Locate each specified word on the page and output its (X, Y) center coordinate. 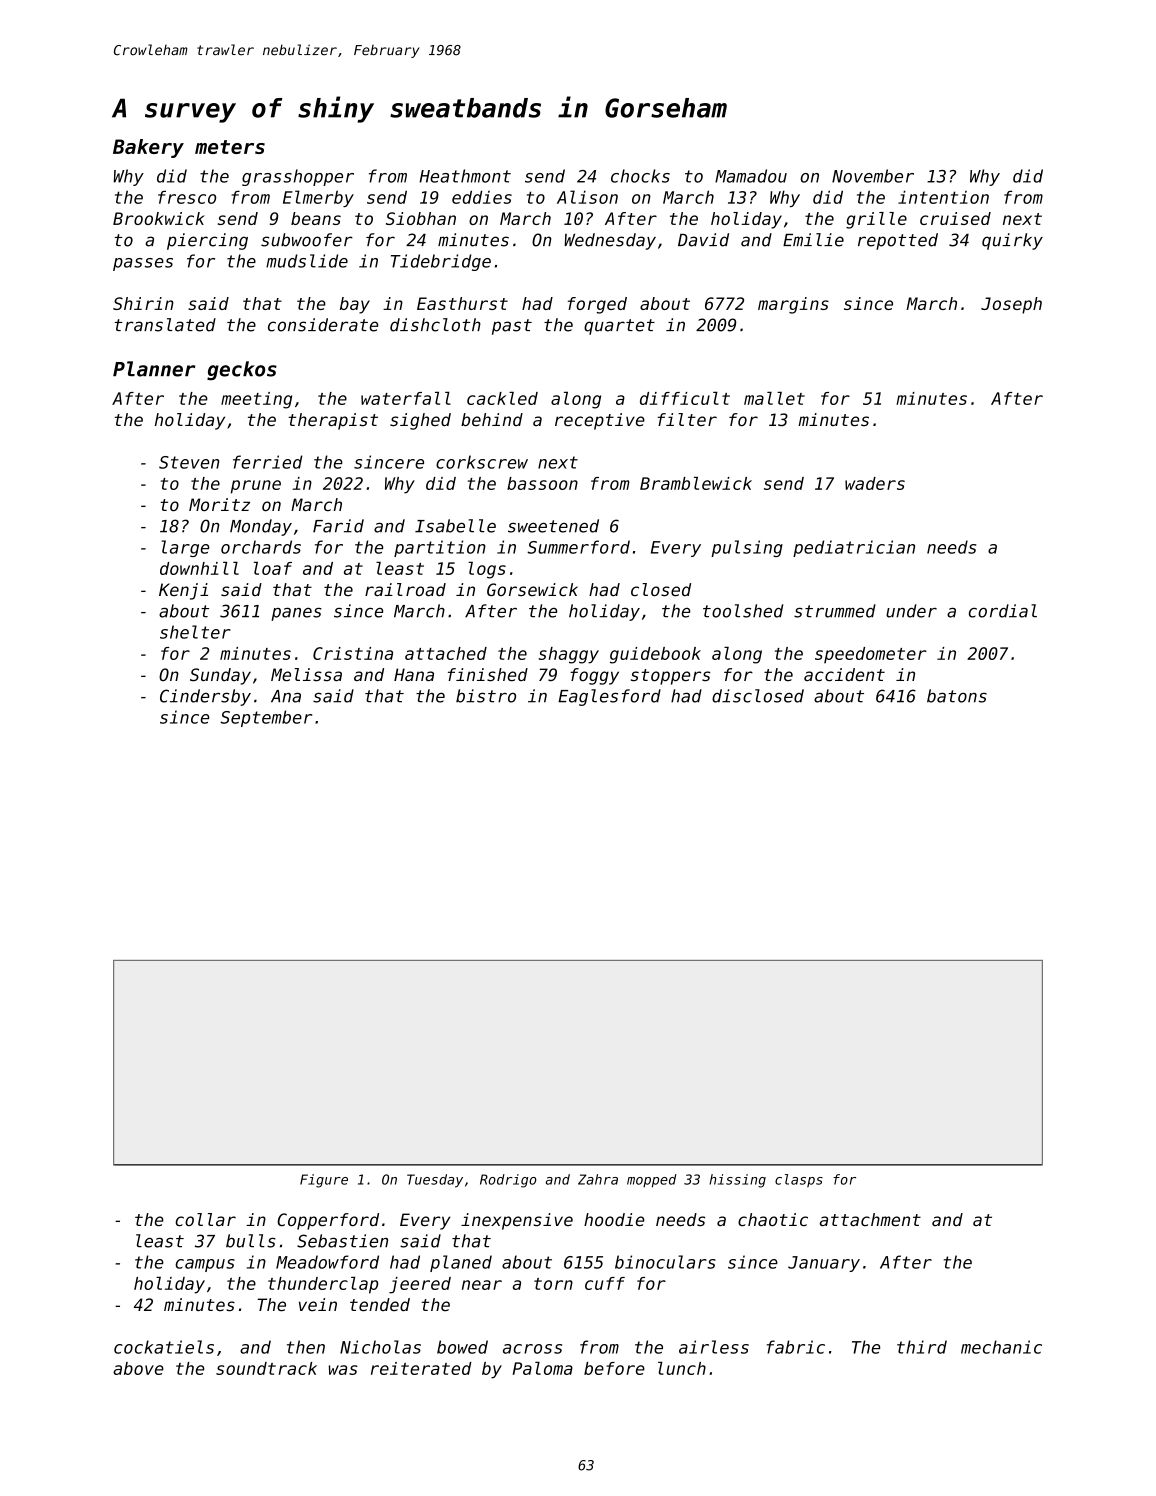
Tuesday (435, 1181)
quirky (1012, 241)
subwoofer (307, 240)
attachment (870, 1219)
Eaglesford (609, 697)
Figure (324, 1181)
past (512, 327)
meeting (256, 400)
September (266, 718)
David (703, 240)
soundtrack (266, 1368)
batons (957, 696)
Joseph (1011, 305)
